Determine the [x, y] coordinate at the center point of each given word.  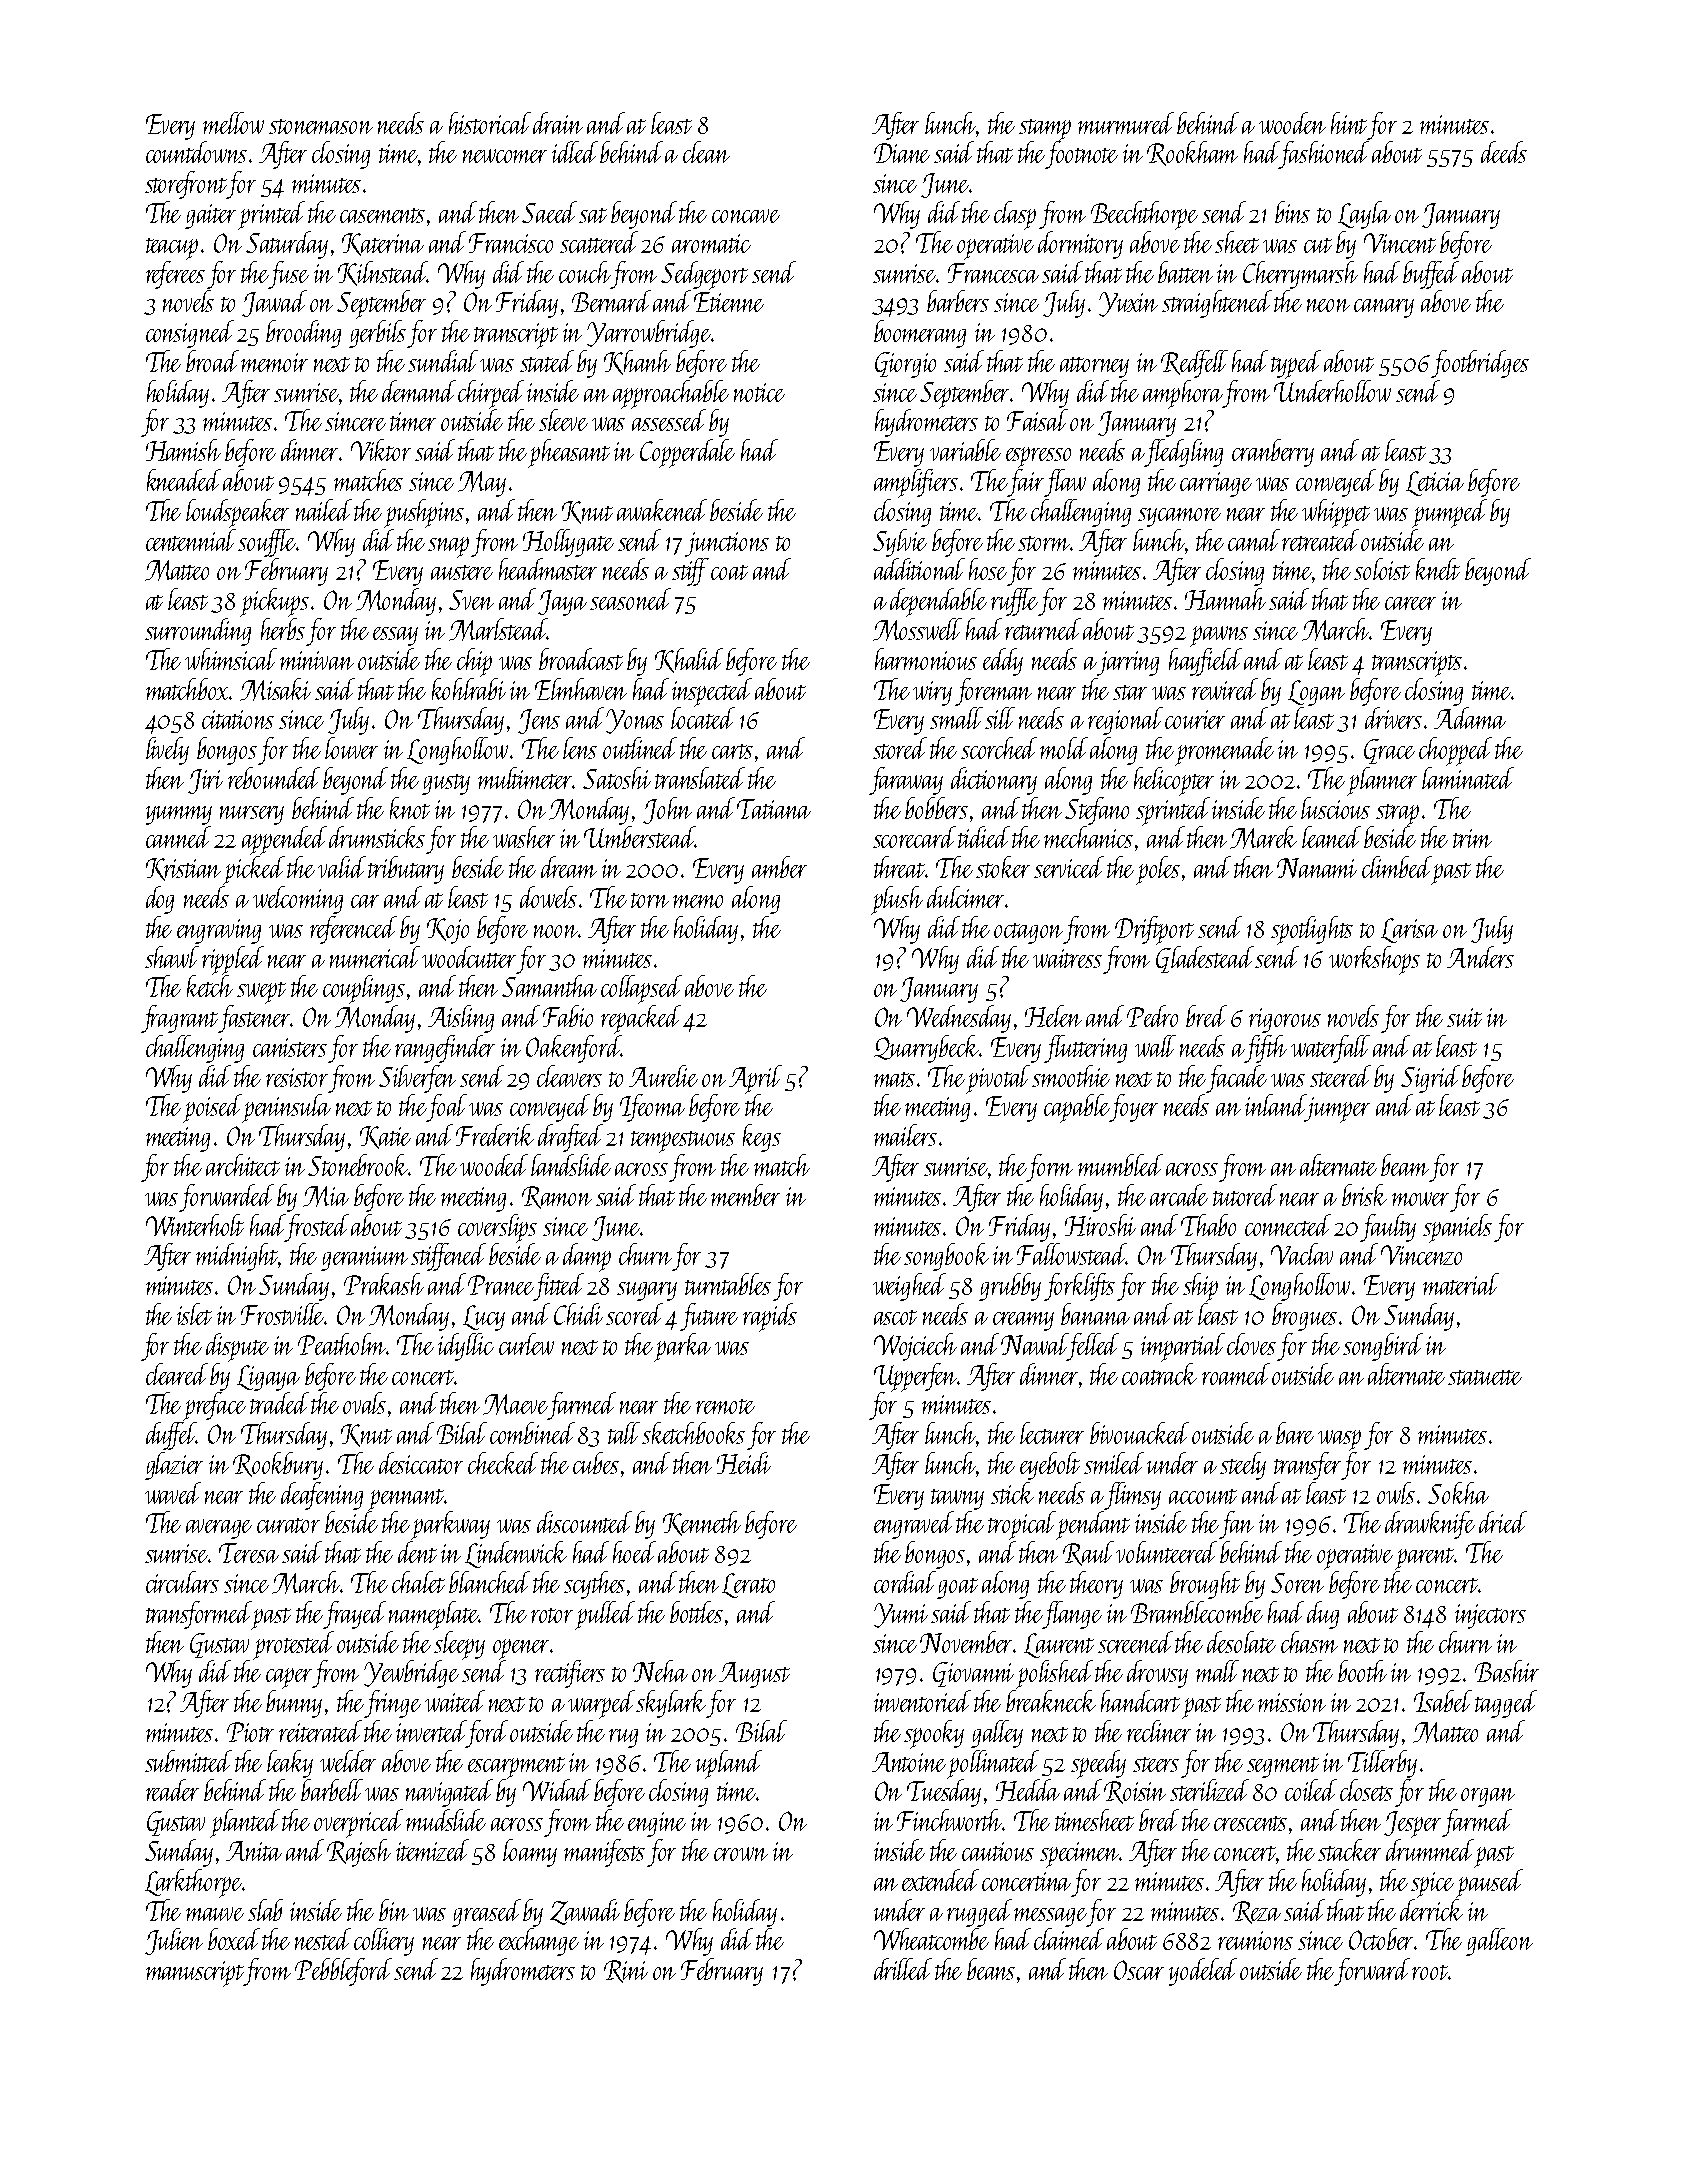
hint [1349, 123]
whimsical [231, 659]
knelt [1438, 569]
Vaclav [1302, 1254]
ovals [364, 1403]
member [745, 1195]
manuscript [195, 1974]
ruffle [1015, 602]
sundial [443, 361]
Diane [902, 153]
